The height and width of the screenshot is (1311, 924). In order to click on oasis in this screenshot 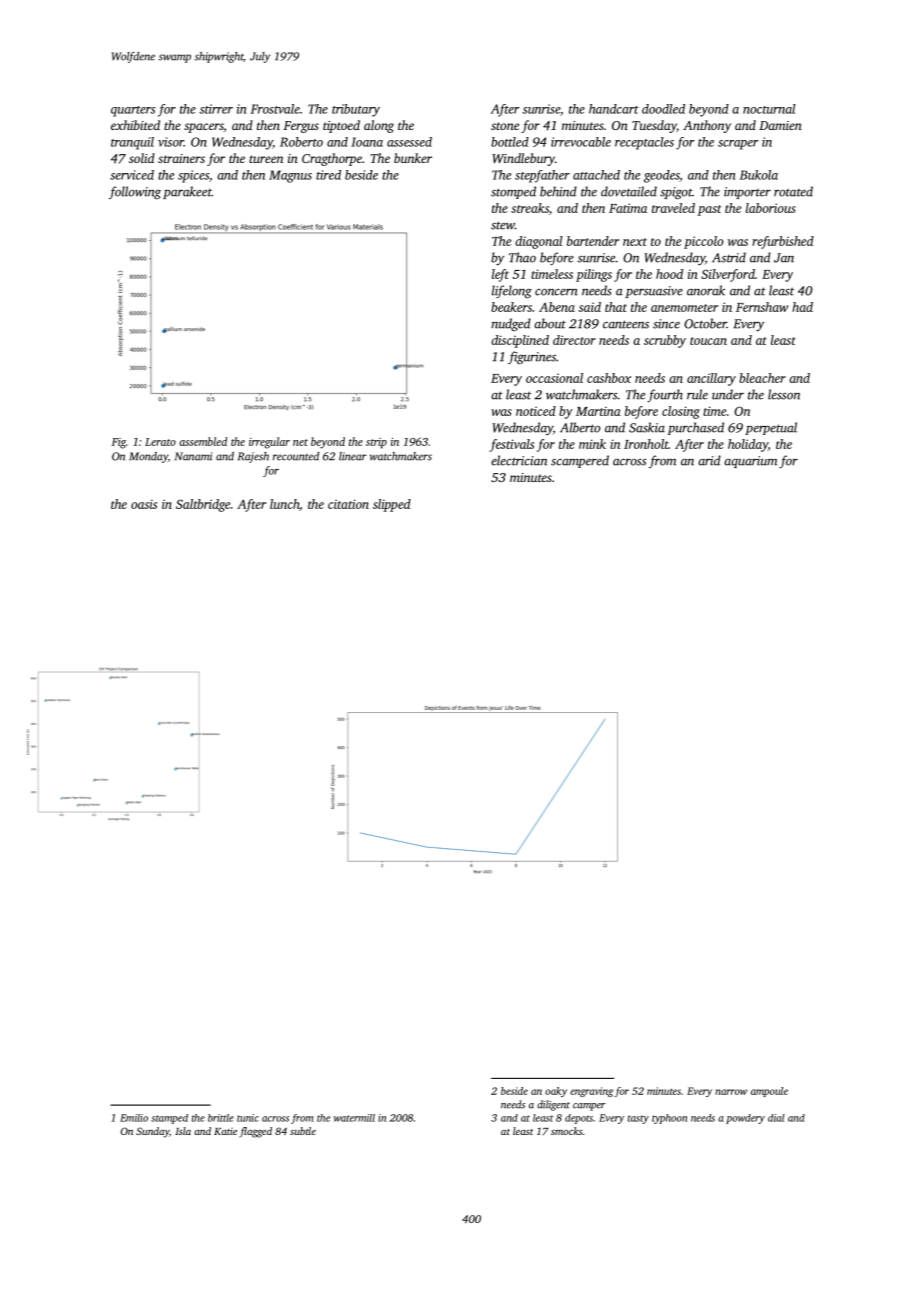, I will do `click(144, 504)`.
